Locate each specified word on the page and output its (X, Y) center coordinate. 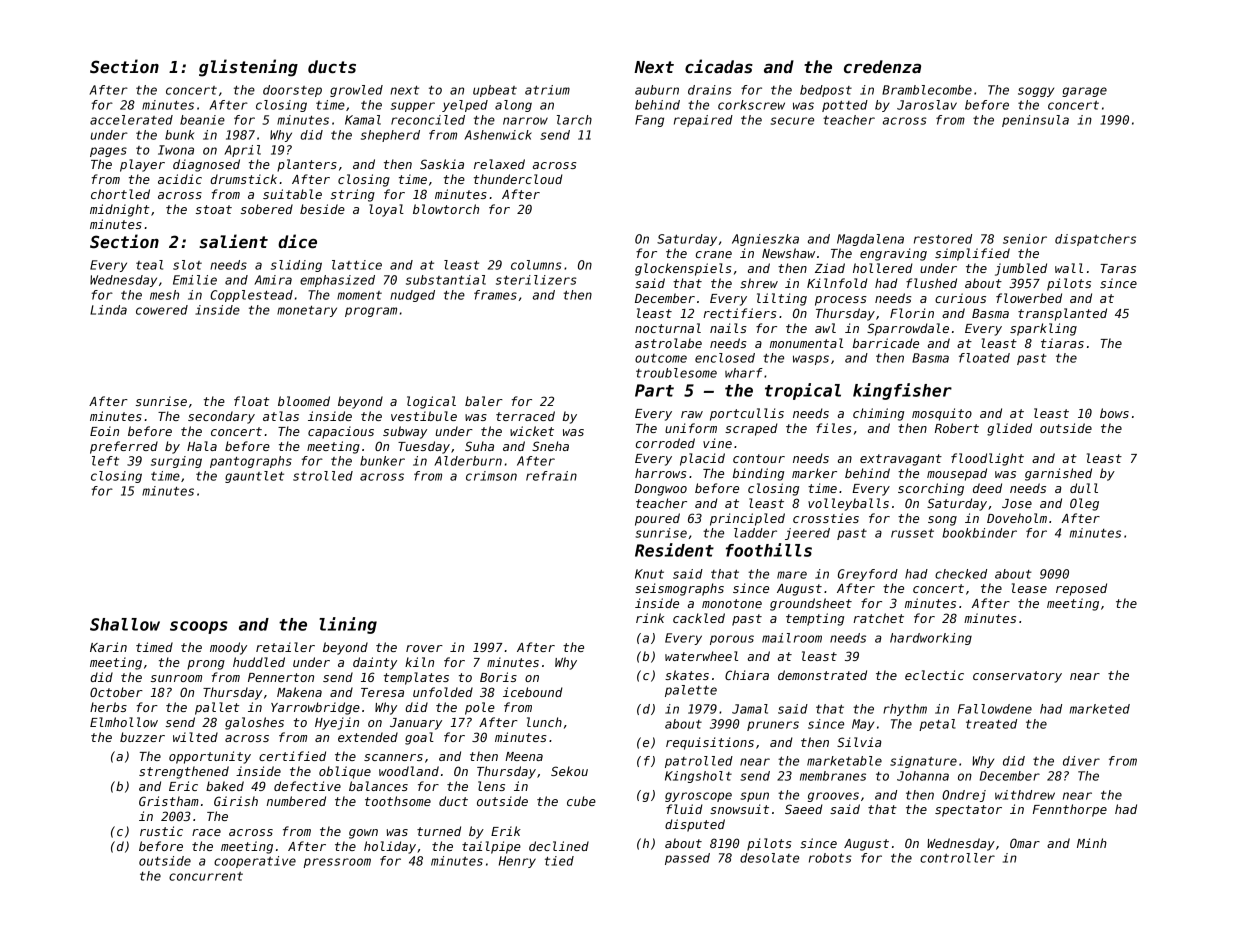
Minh (1092, 843)
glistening (248, 68)
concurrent (206, 876)
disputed (695, 825)
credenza (882, 67)
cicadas (719, 66)
